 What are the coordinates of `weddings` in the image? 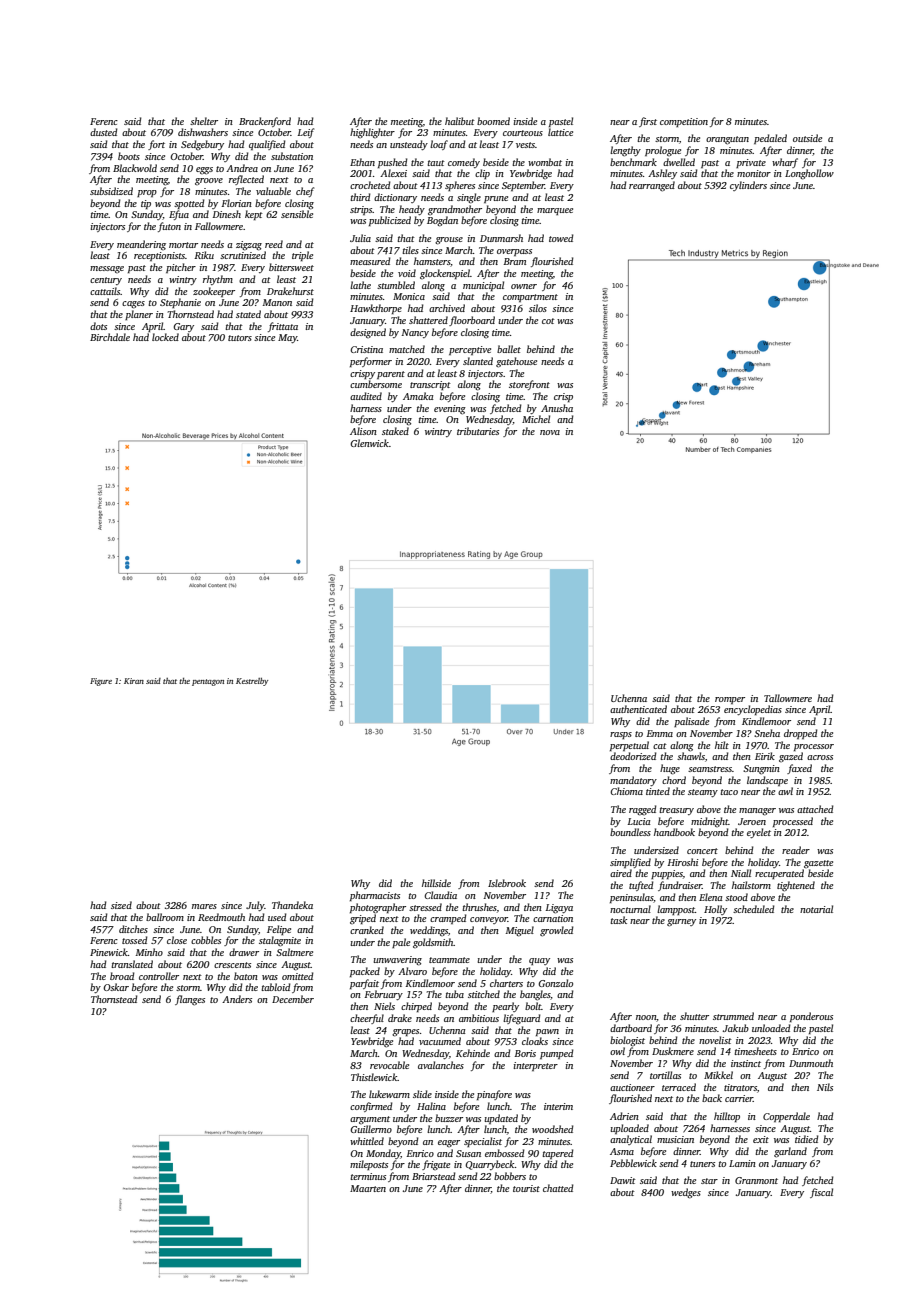 It's located at (429, 931).
